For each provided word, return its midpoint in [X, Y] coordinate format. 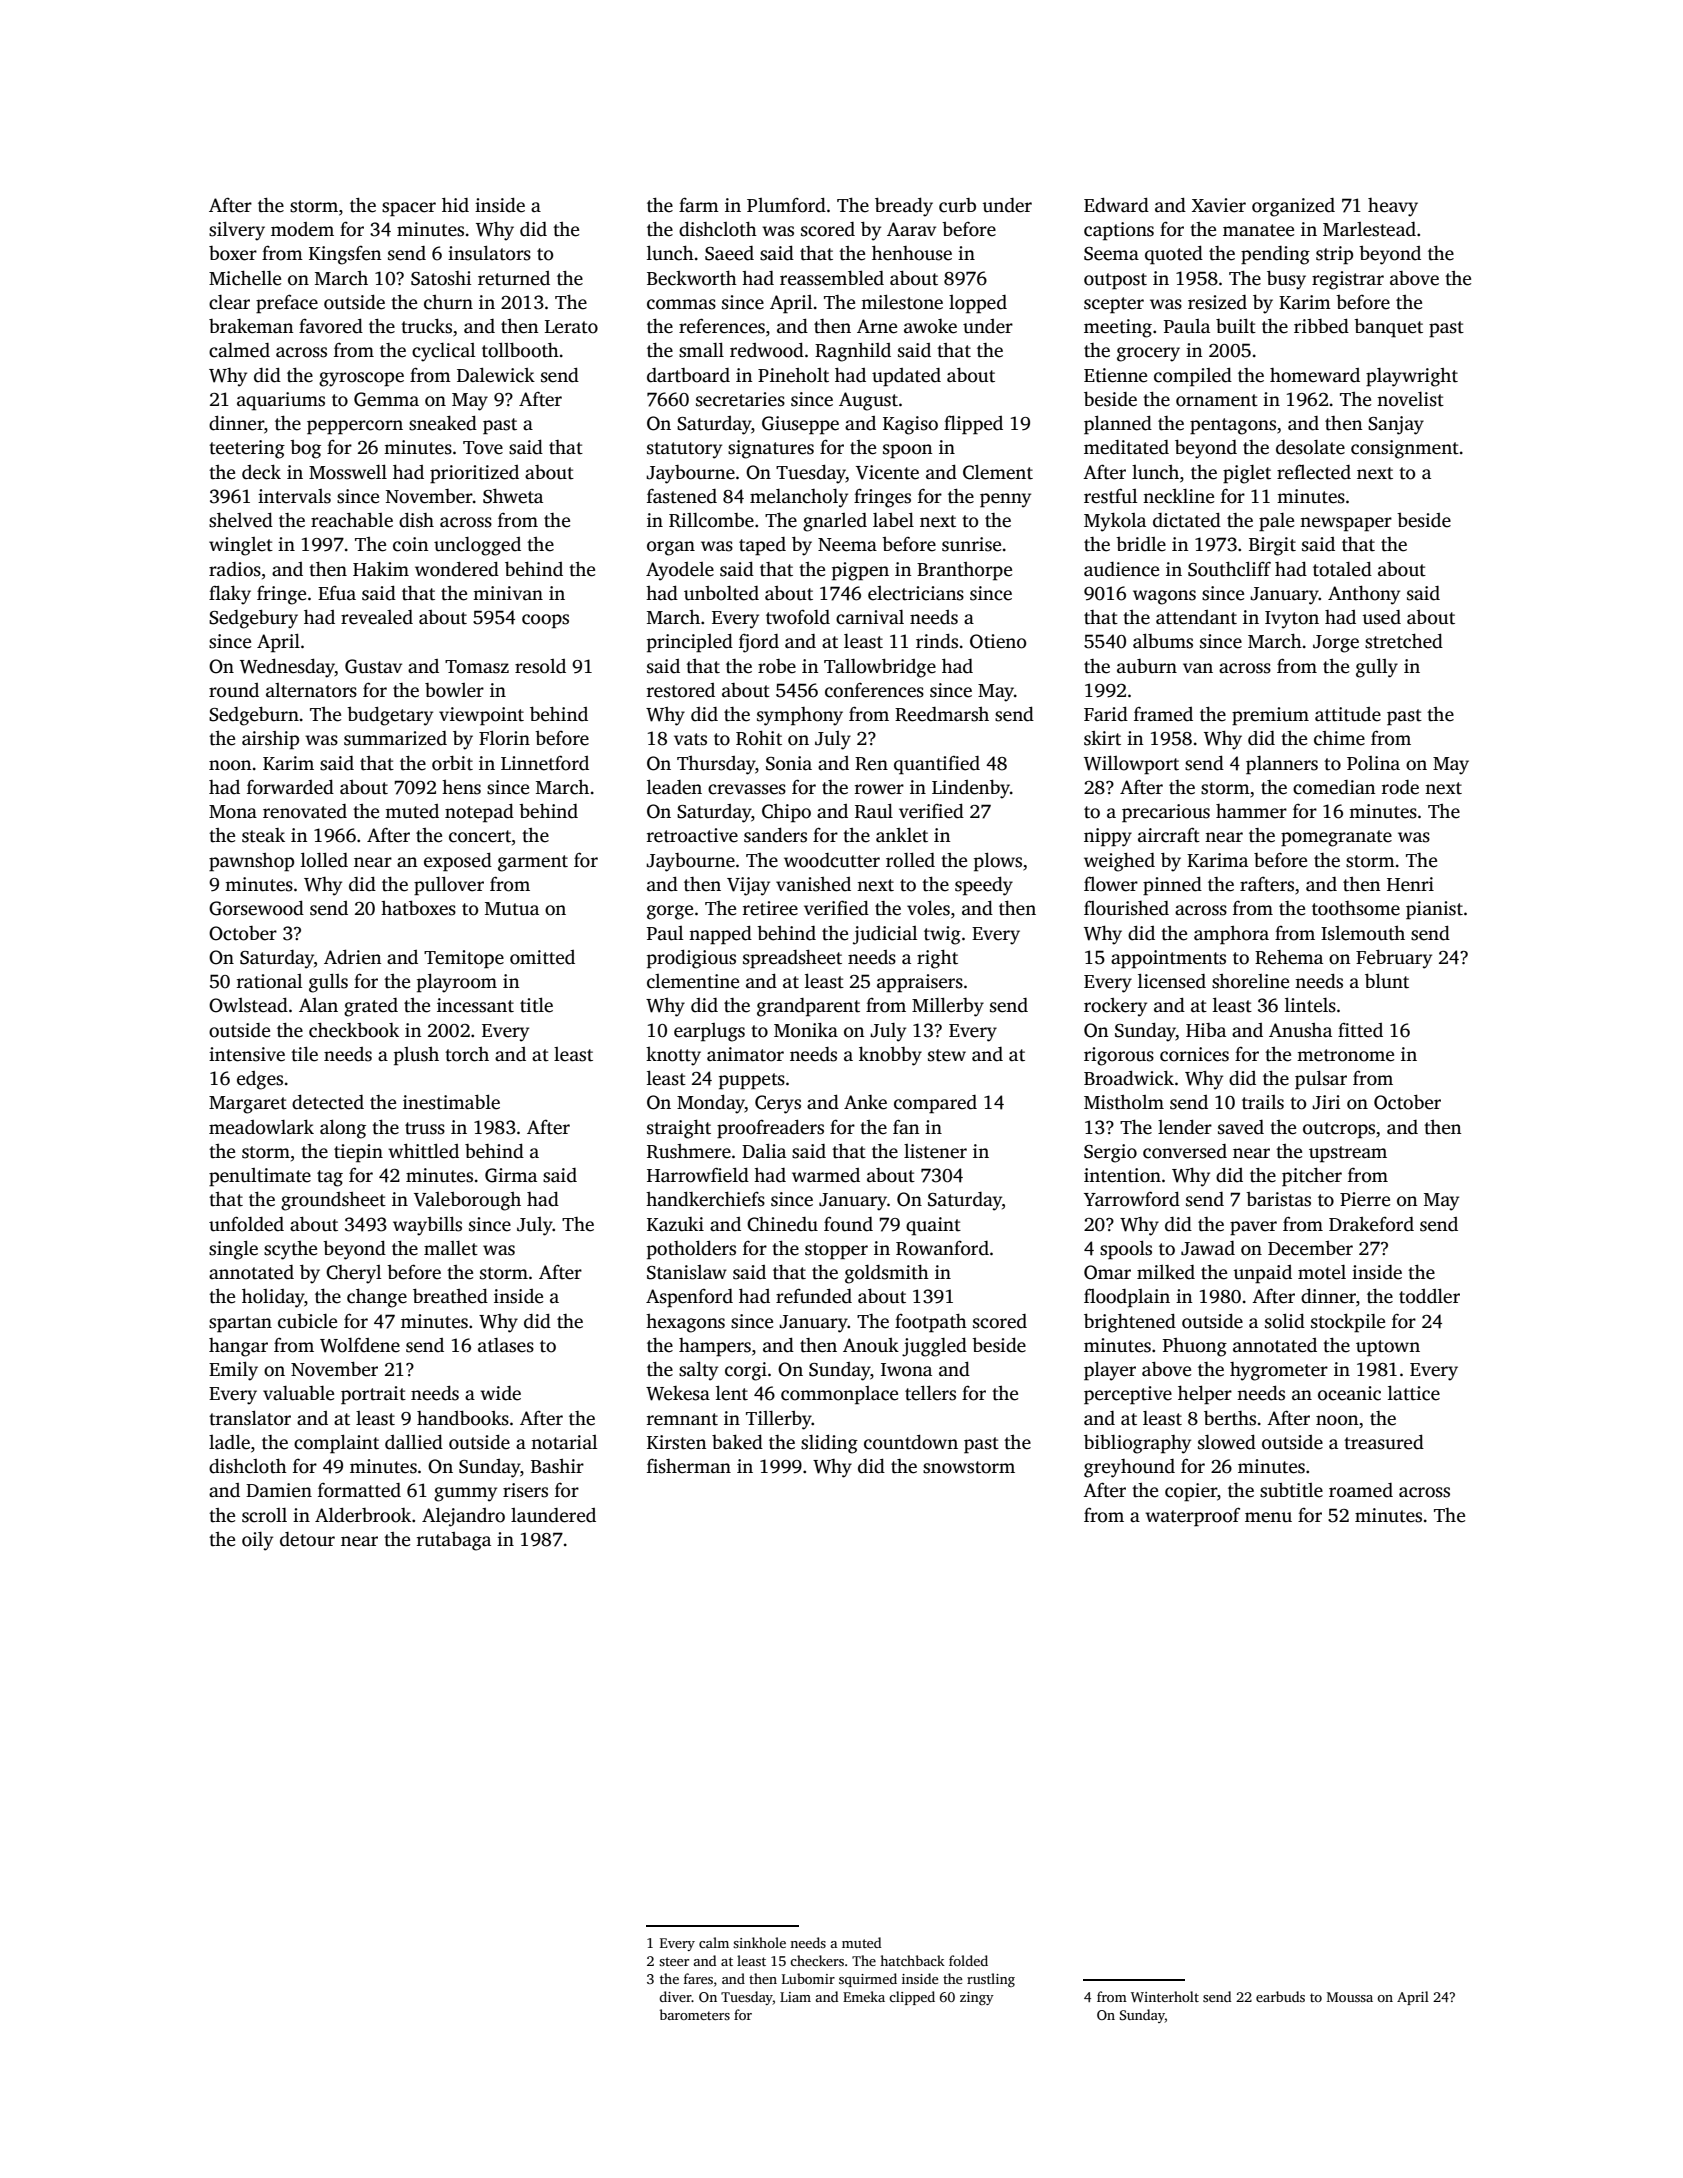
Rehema [1289, 957]
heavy [1393, 207]
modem [302, 229]
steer [674, 1961]
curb [957, 205]
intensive [247, 1054]
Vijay [748, 886]
